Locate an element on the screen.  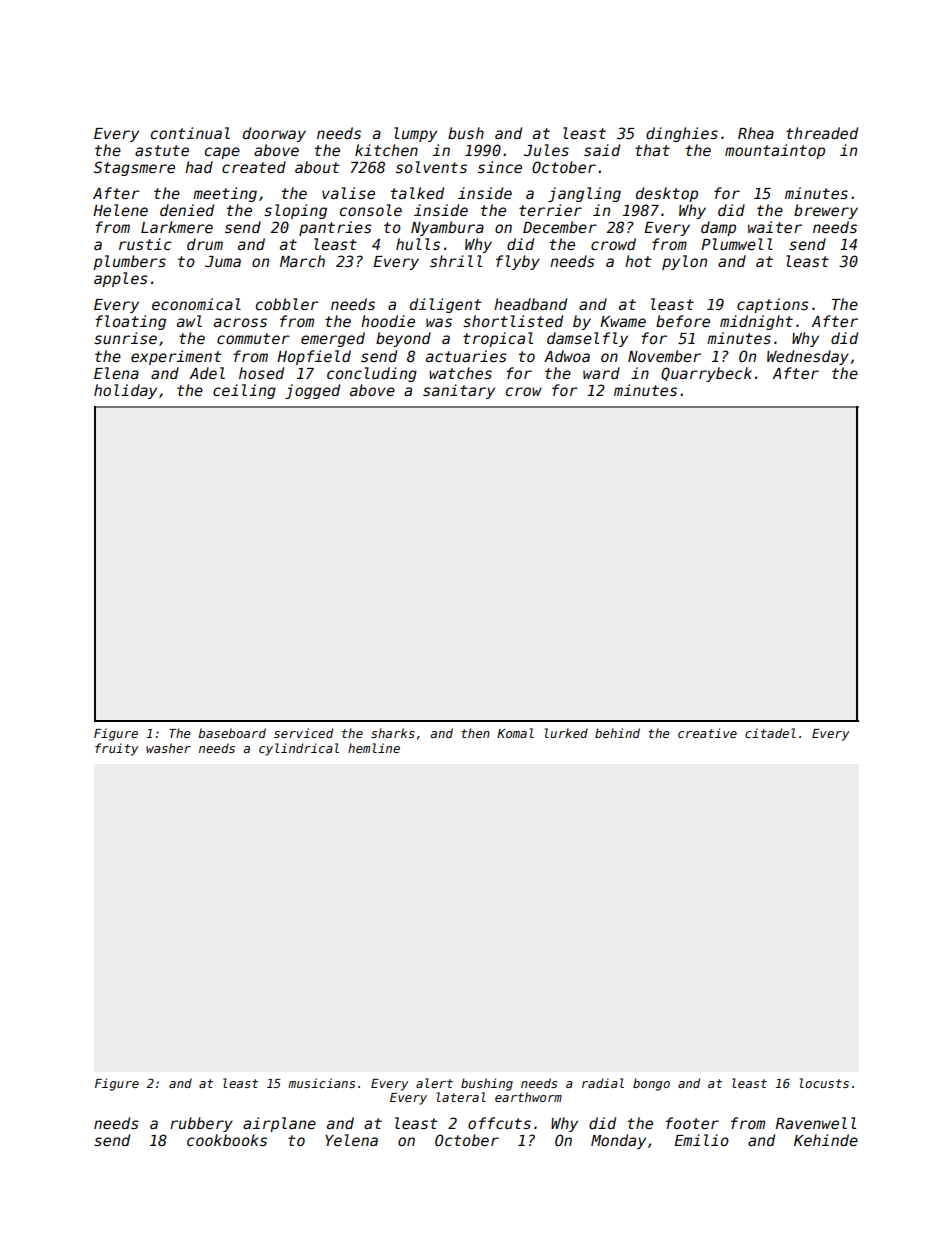
locusts is located at coordinates (824, 1083).
